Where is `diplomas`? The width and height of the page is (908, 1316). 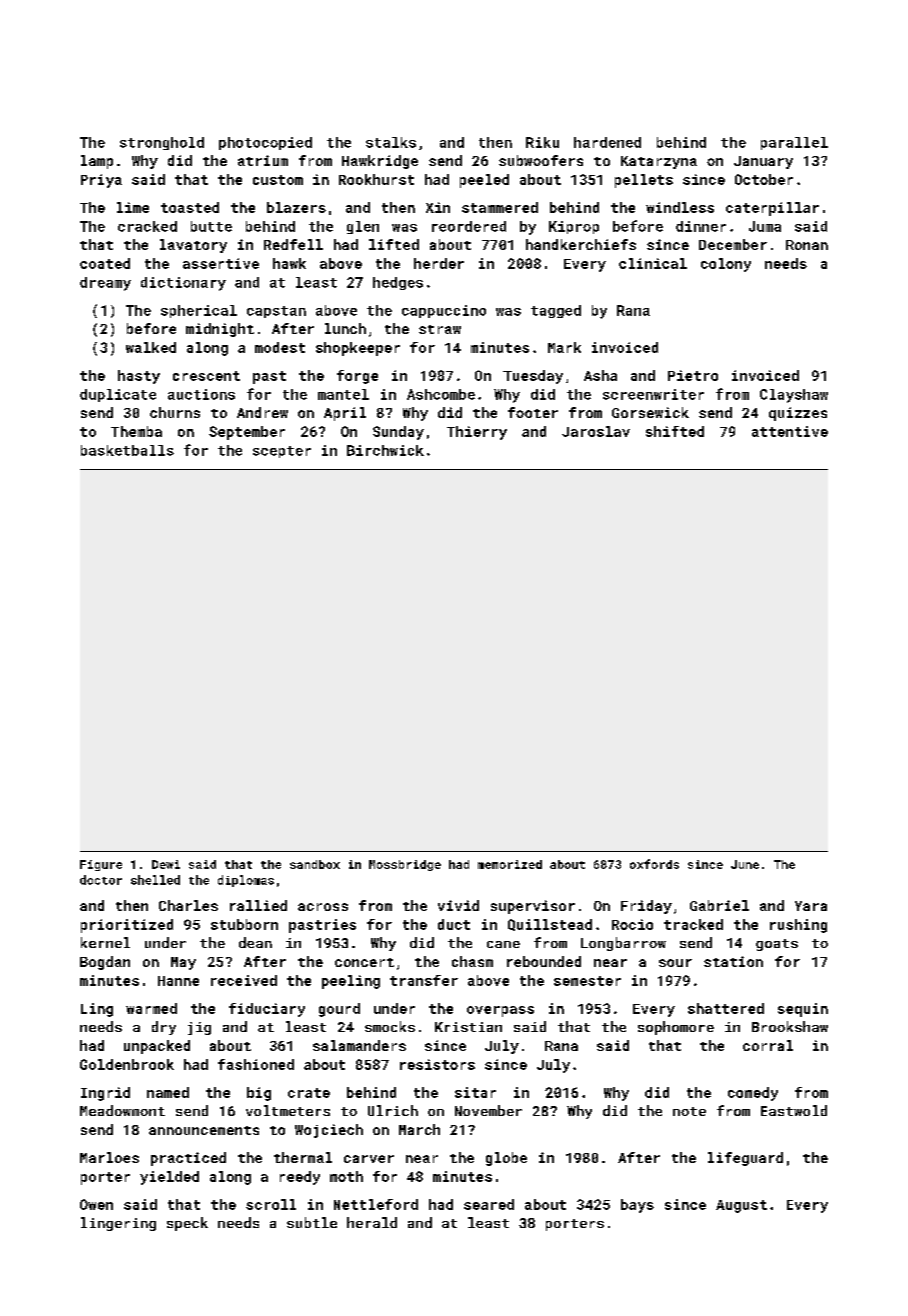
diplomas is located at coordinates (246, 881).
